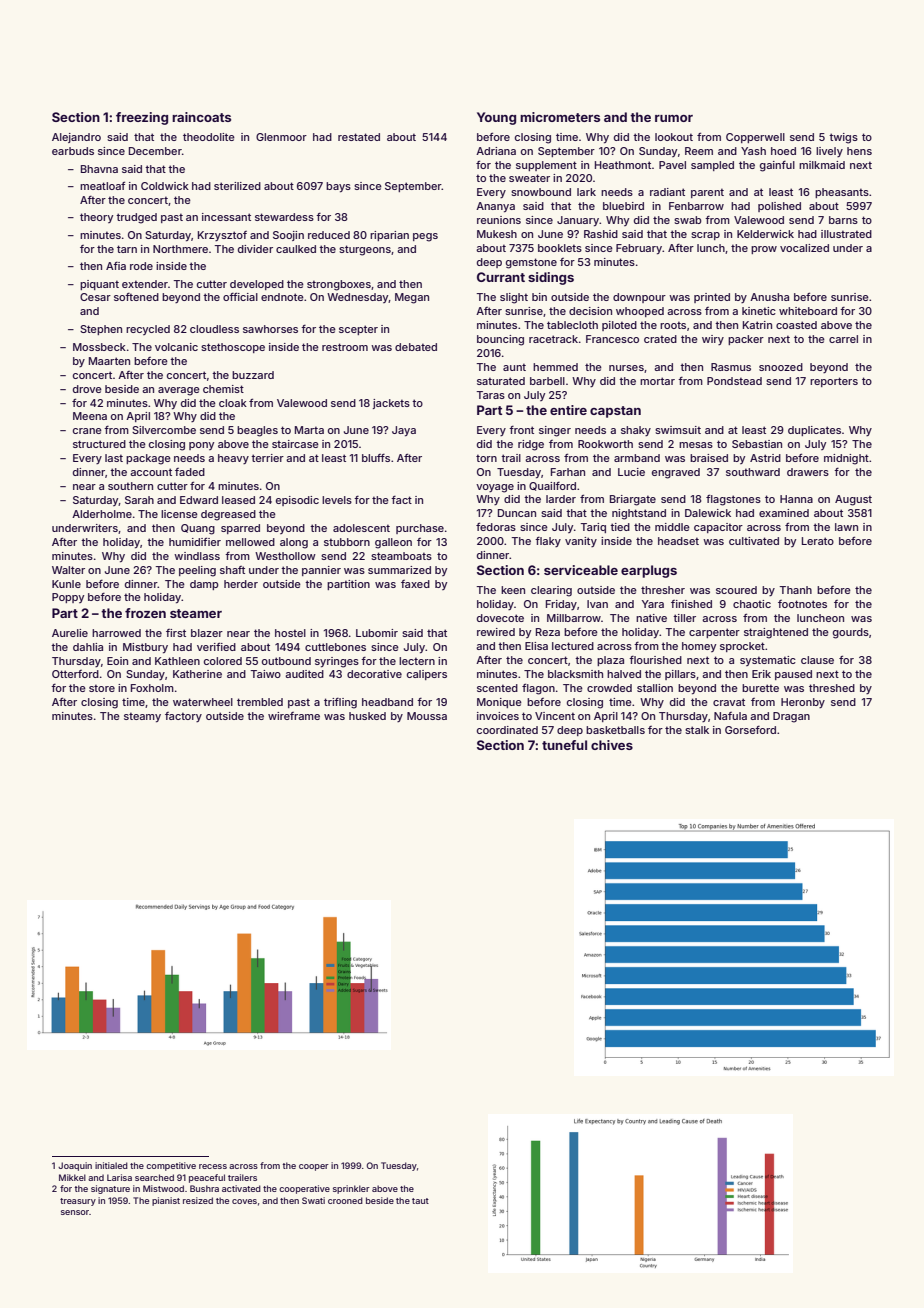  Describe the element at coordinates (203, 702) in the screenshot. I see `waterwheel` at that location.
